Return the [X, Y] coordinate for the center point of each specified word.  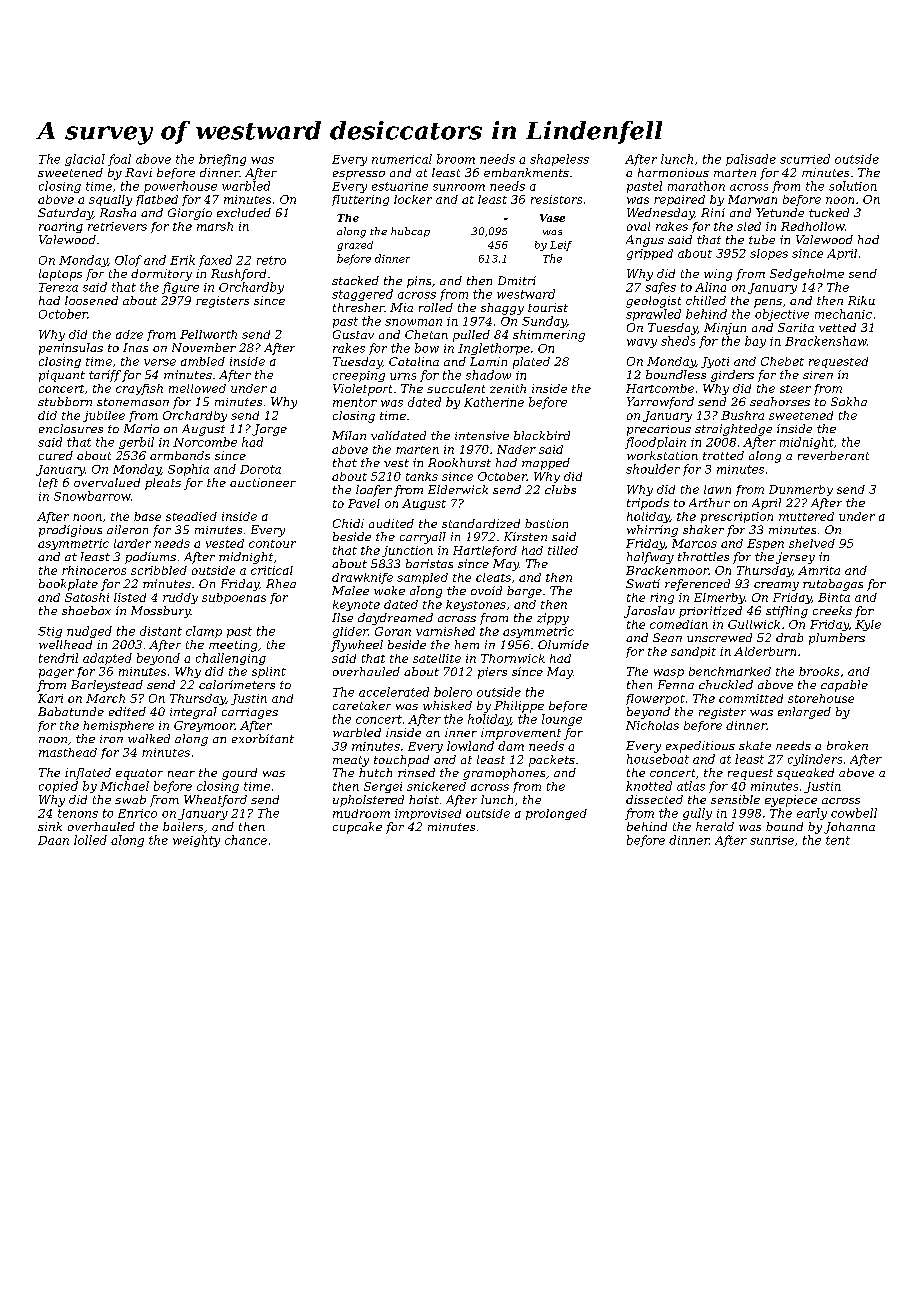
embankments [526, 172]
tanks [422, 476]
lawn [717, 489]
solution [853, 186]
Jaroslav [649, 612]
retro [271, 260]
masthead [68, 752]
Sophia [188, 470]
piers [492, 673]
